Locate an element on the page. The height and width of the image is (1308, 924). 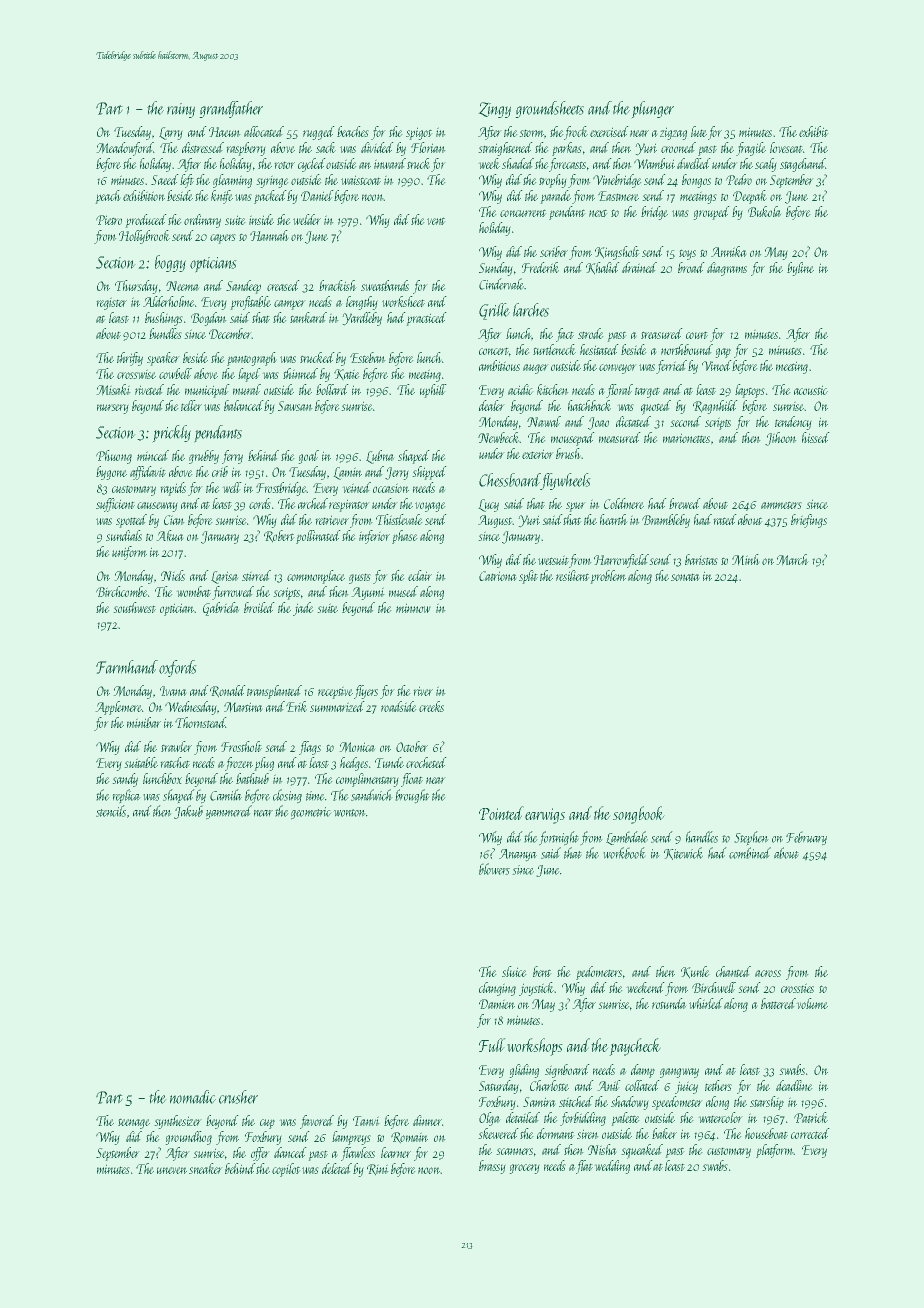
wedding is located at coordinates (612, 1167).
